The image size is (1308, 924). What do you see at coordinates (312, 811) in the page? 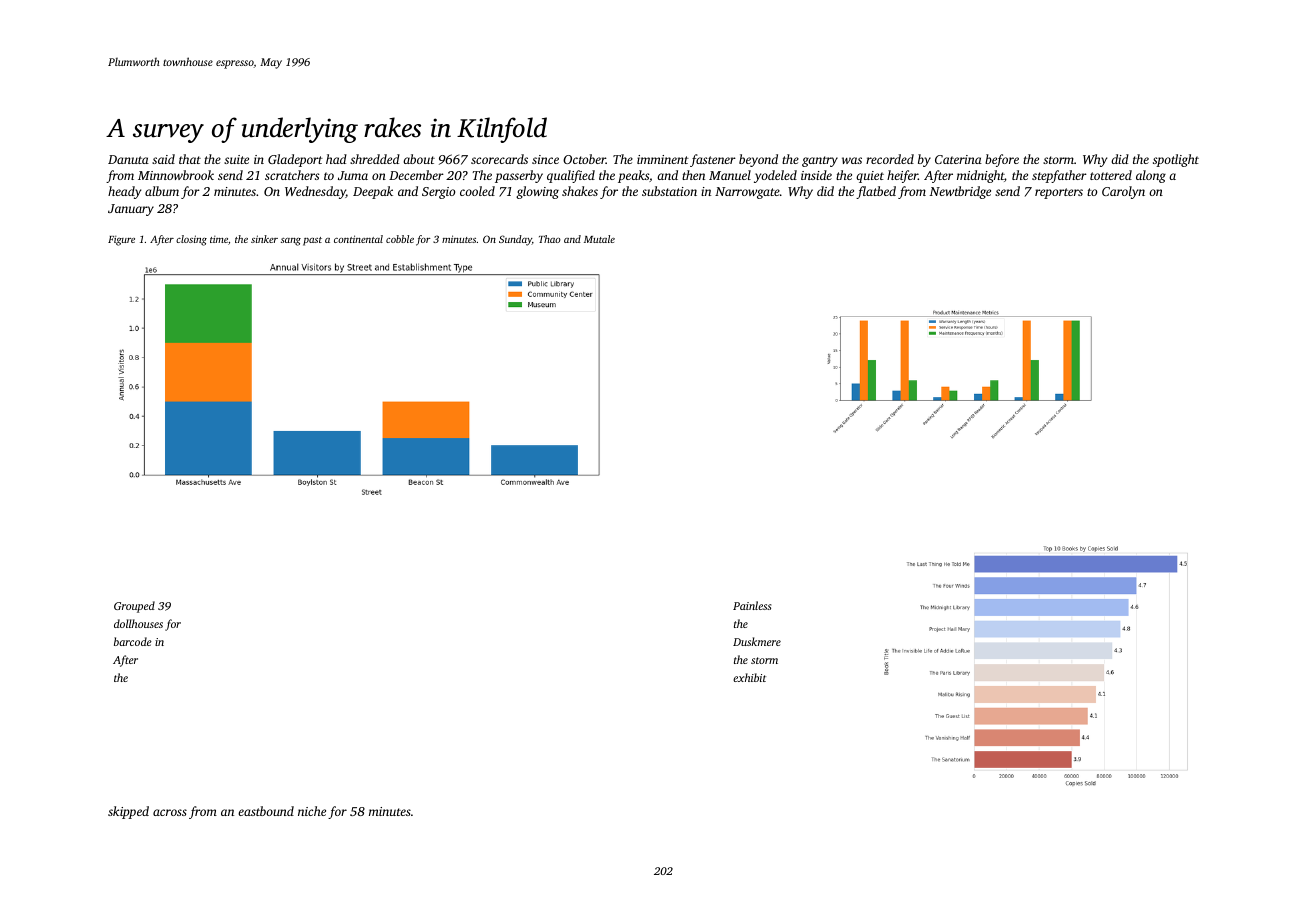
I see `niche` at bounding box center [312, 811].
